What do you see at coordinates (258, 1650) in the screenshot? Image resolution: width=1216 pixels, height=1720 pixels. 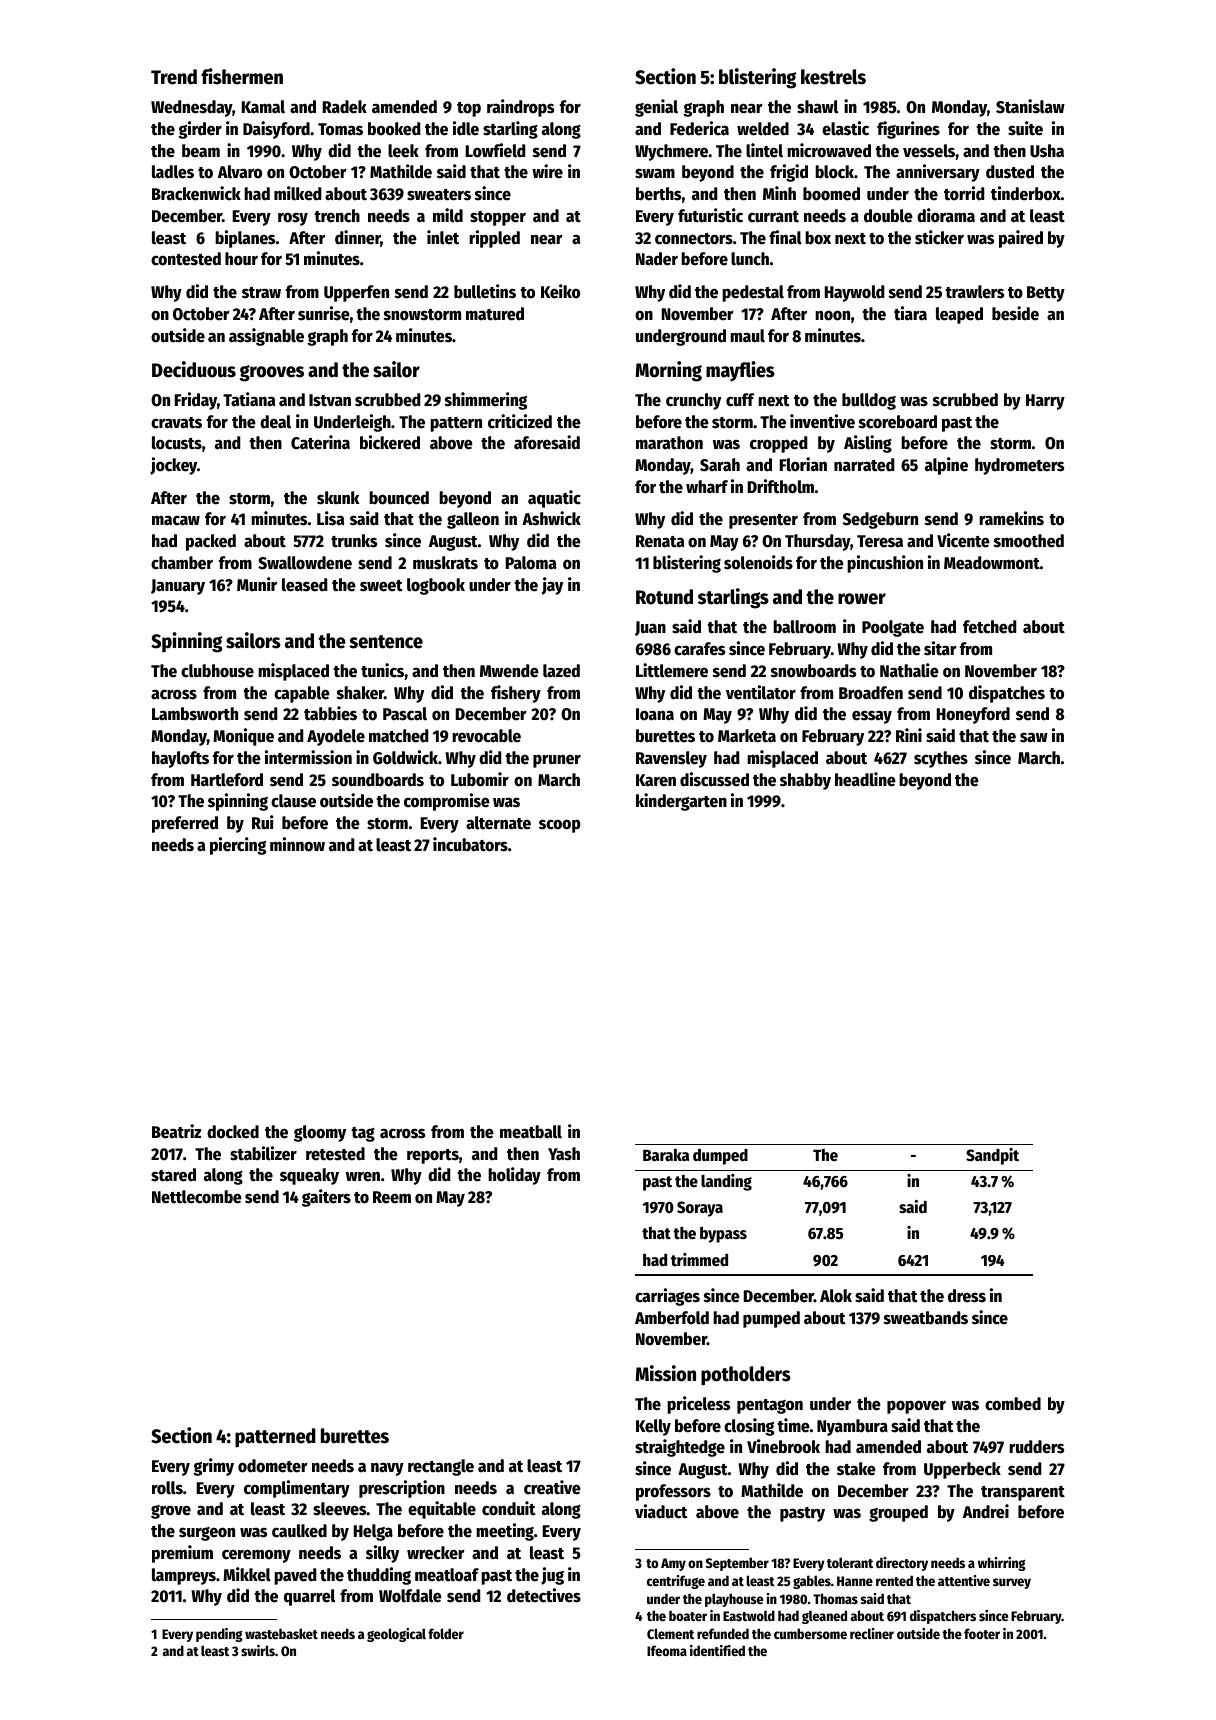 I see `swirls` at bounding box center [258, 1650].
